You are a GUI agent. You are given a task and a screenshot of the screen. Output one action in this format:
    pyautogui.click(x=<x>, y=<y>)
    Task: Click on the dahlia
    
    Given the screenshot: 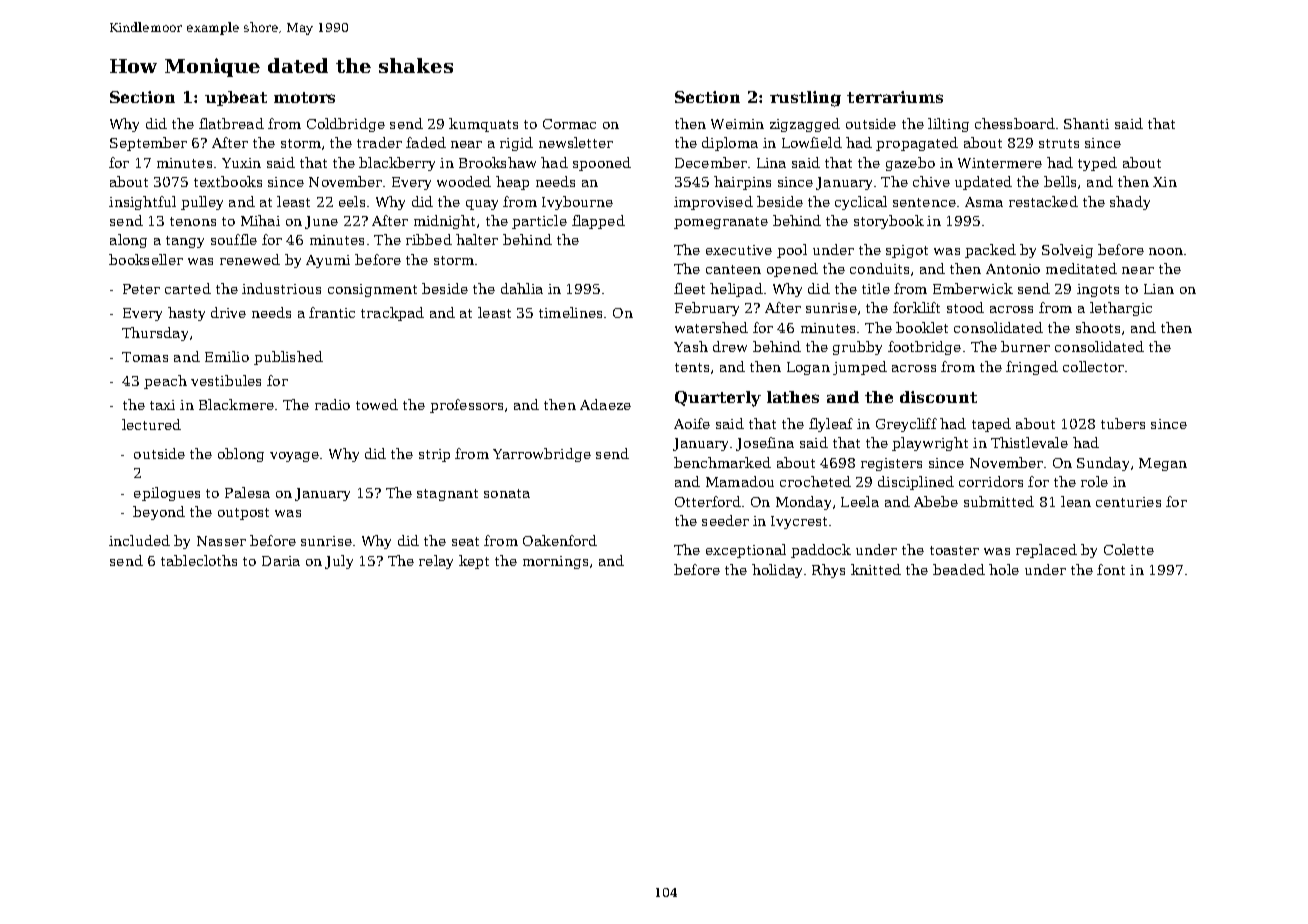 What is the action you would take?
    pyautogui.click(x=522, y=288)
